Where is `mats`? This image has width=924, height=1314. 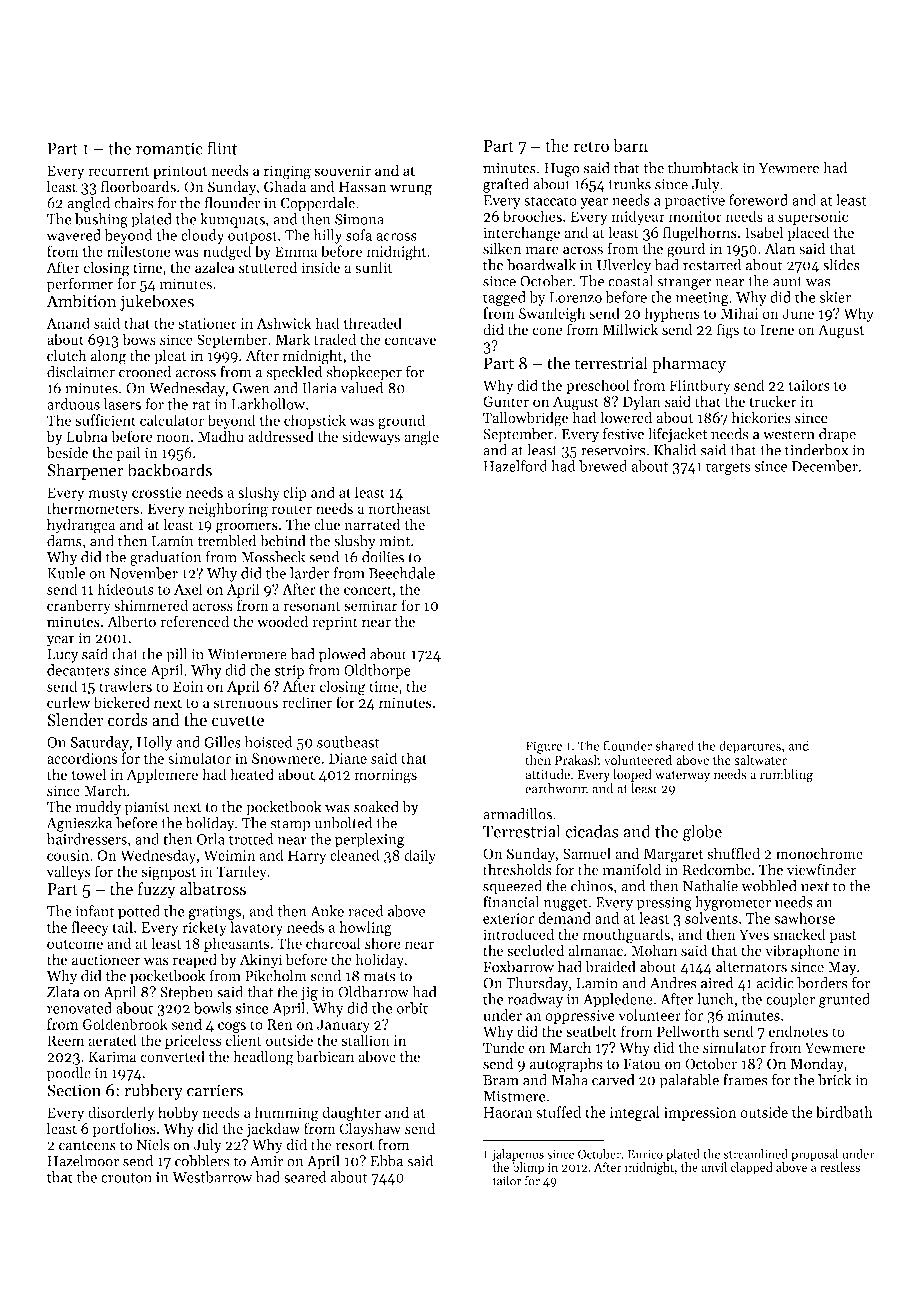
mats is located at coordinates (379, 977).
